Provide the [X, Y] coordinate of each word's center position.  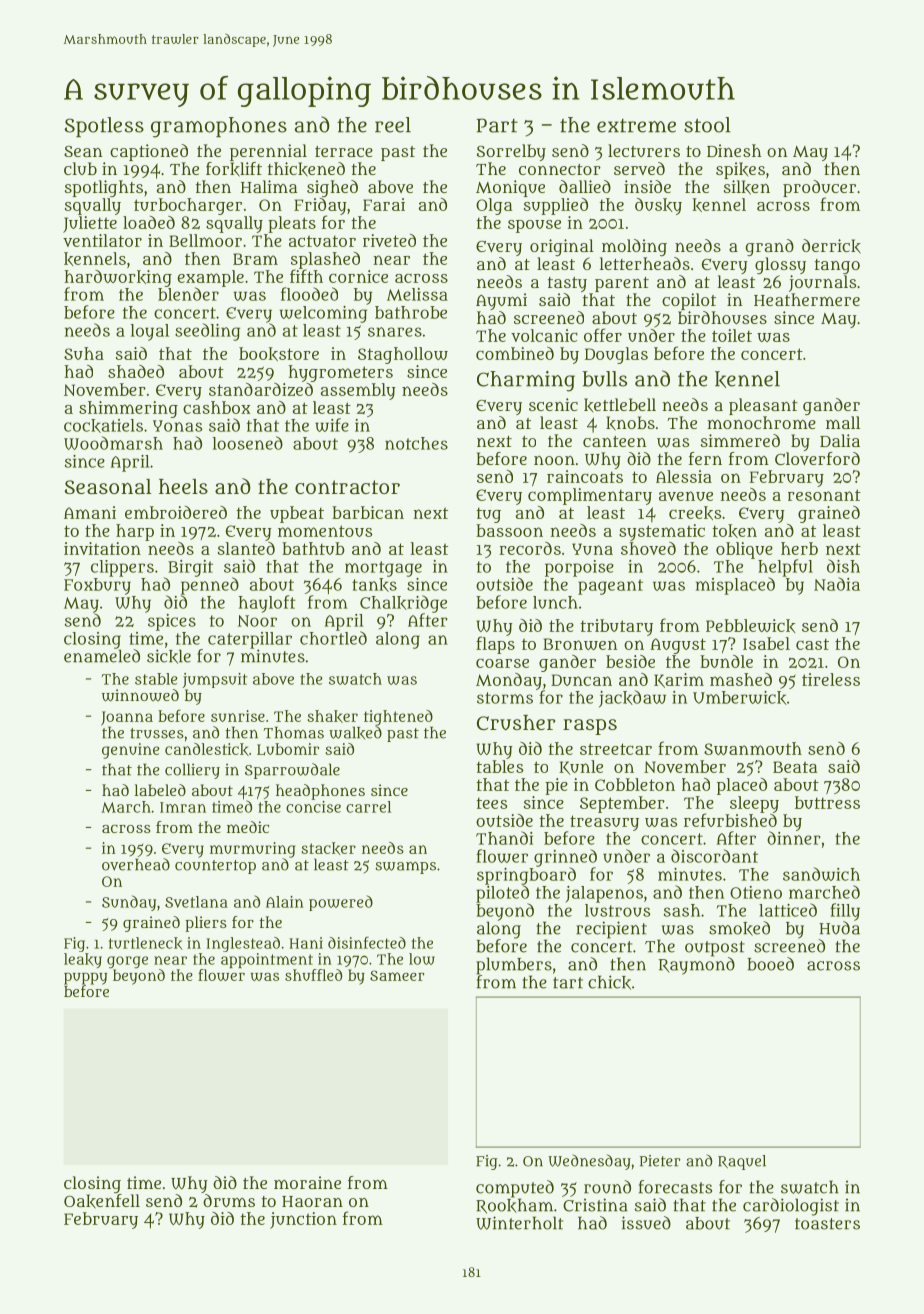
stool [707, 125]
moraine [307, 1182]
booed [770, 964]
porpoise [579, 568]
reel [393, 125]
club [80, 168]
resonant [824, 495]
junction [303, 1220]
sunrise [238, 716]
